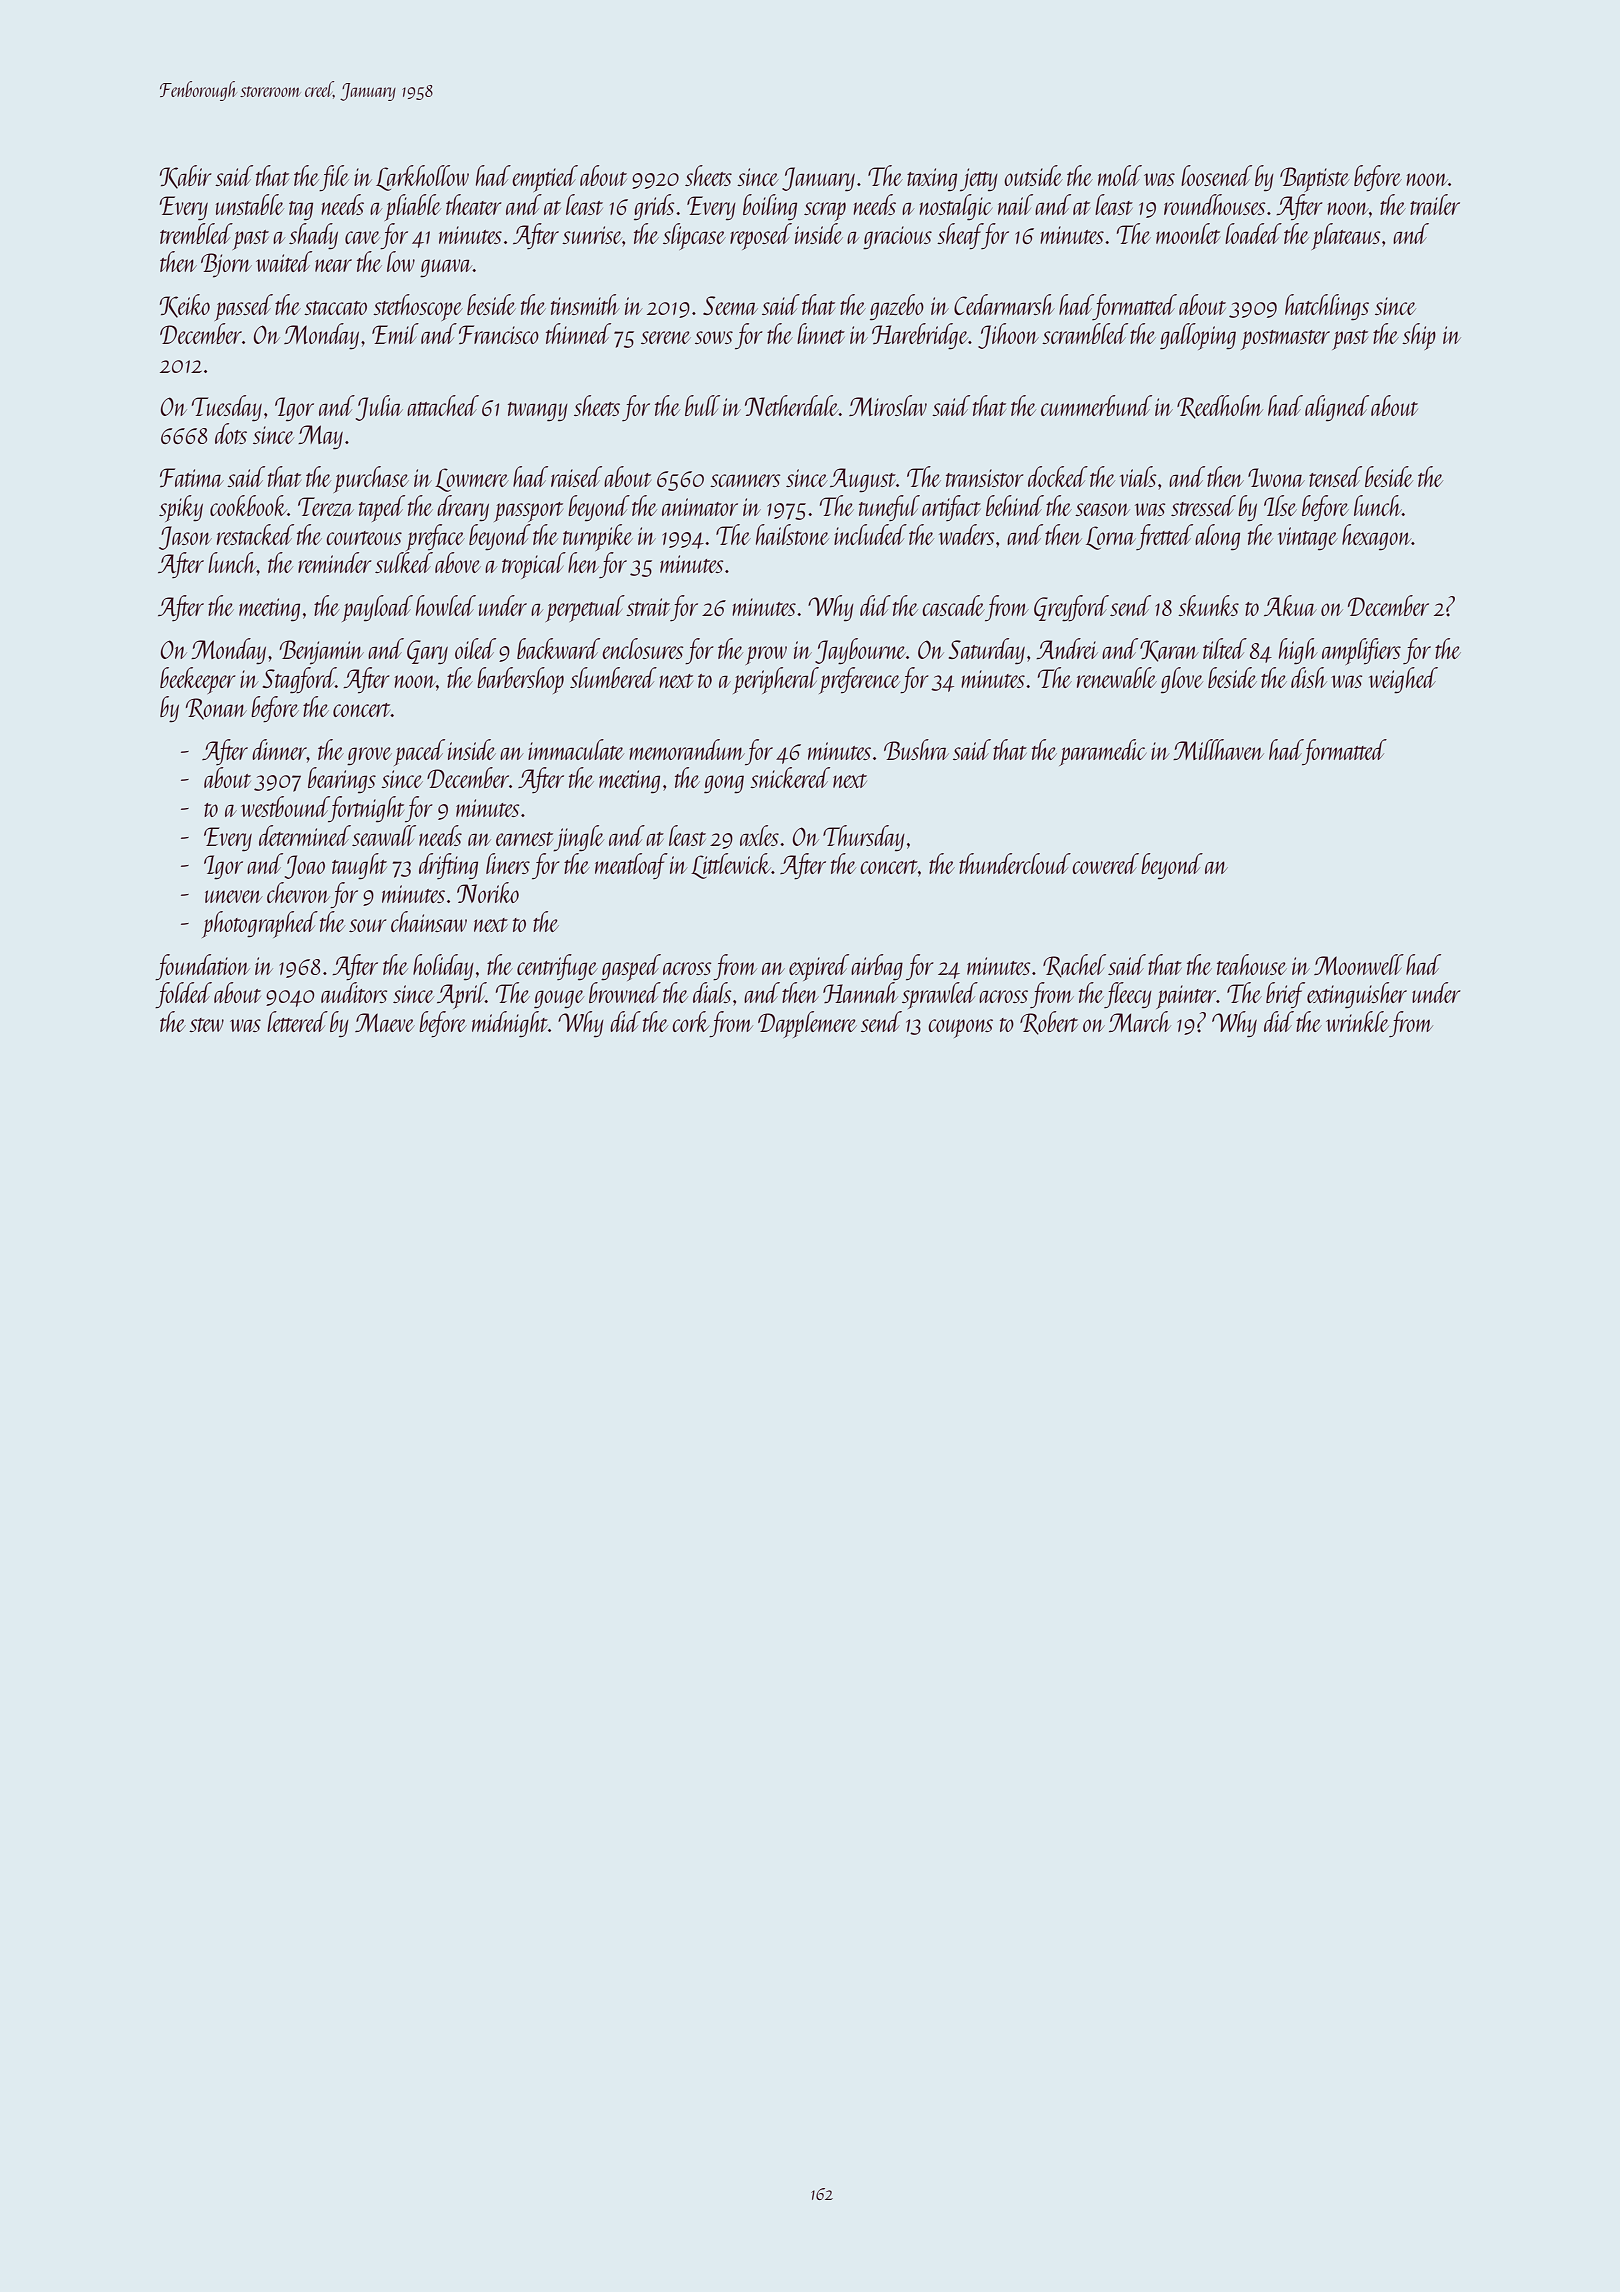 This page has height=2292, width=1620. I want to click on earnest, so click(524, 839).
